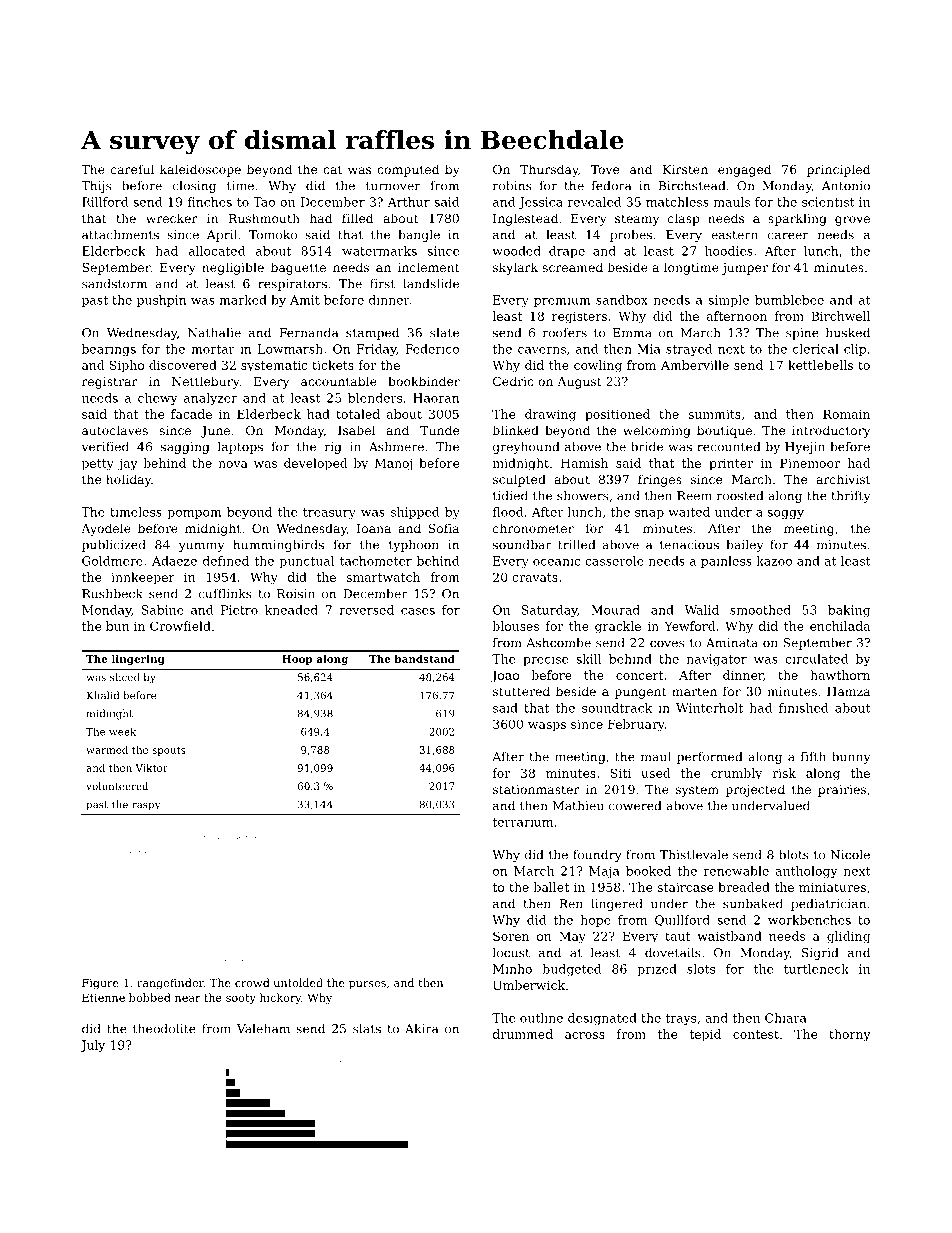 The height and width of the image is (1233, 952). I want to click on Etienne, so click(103, 997).
